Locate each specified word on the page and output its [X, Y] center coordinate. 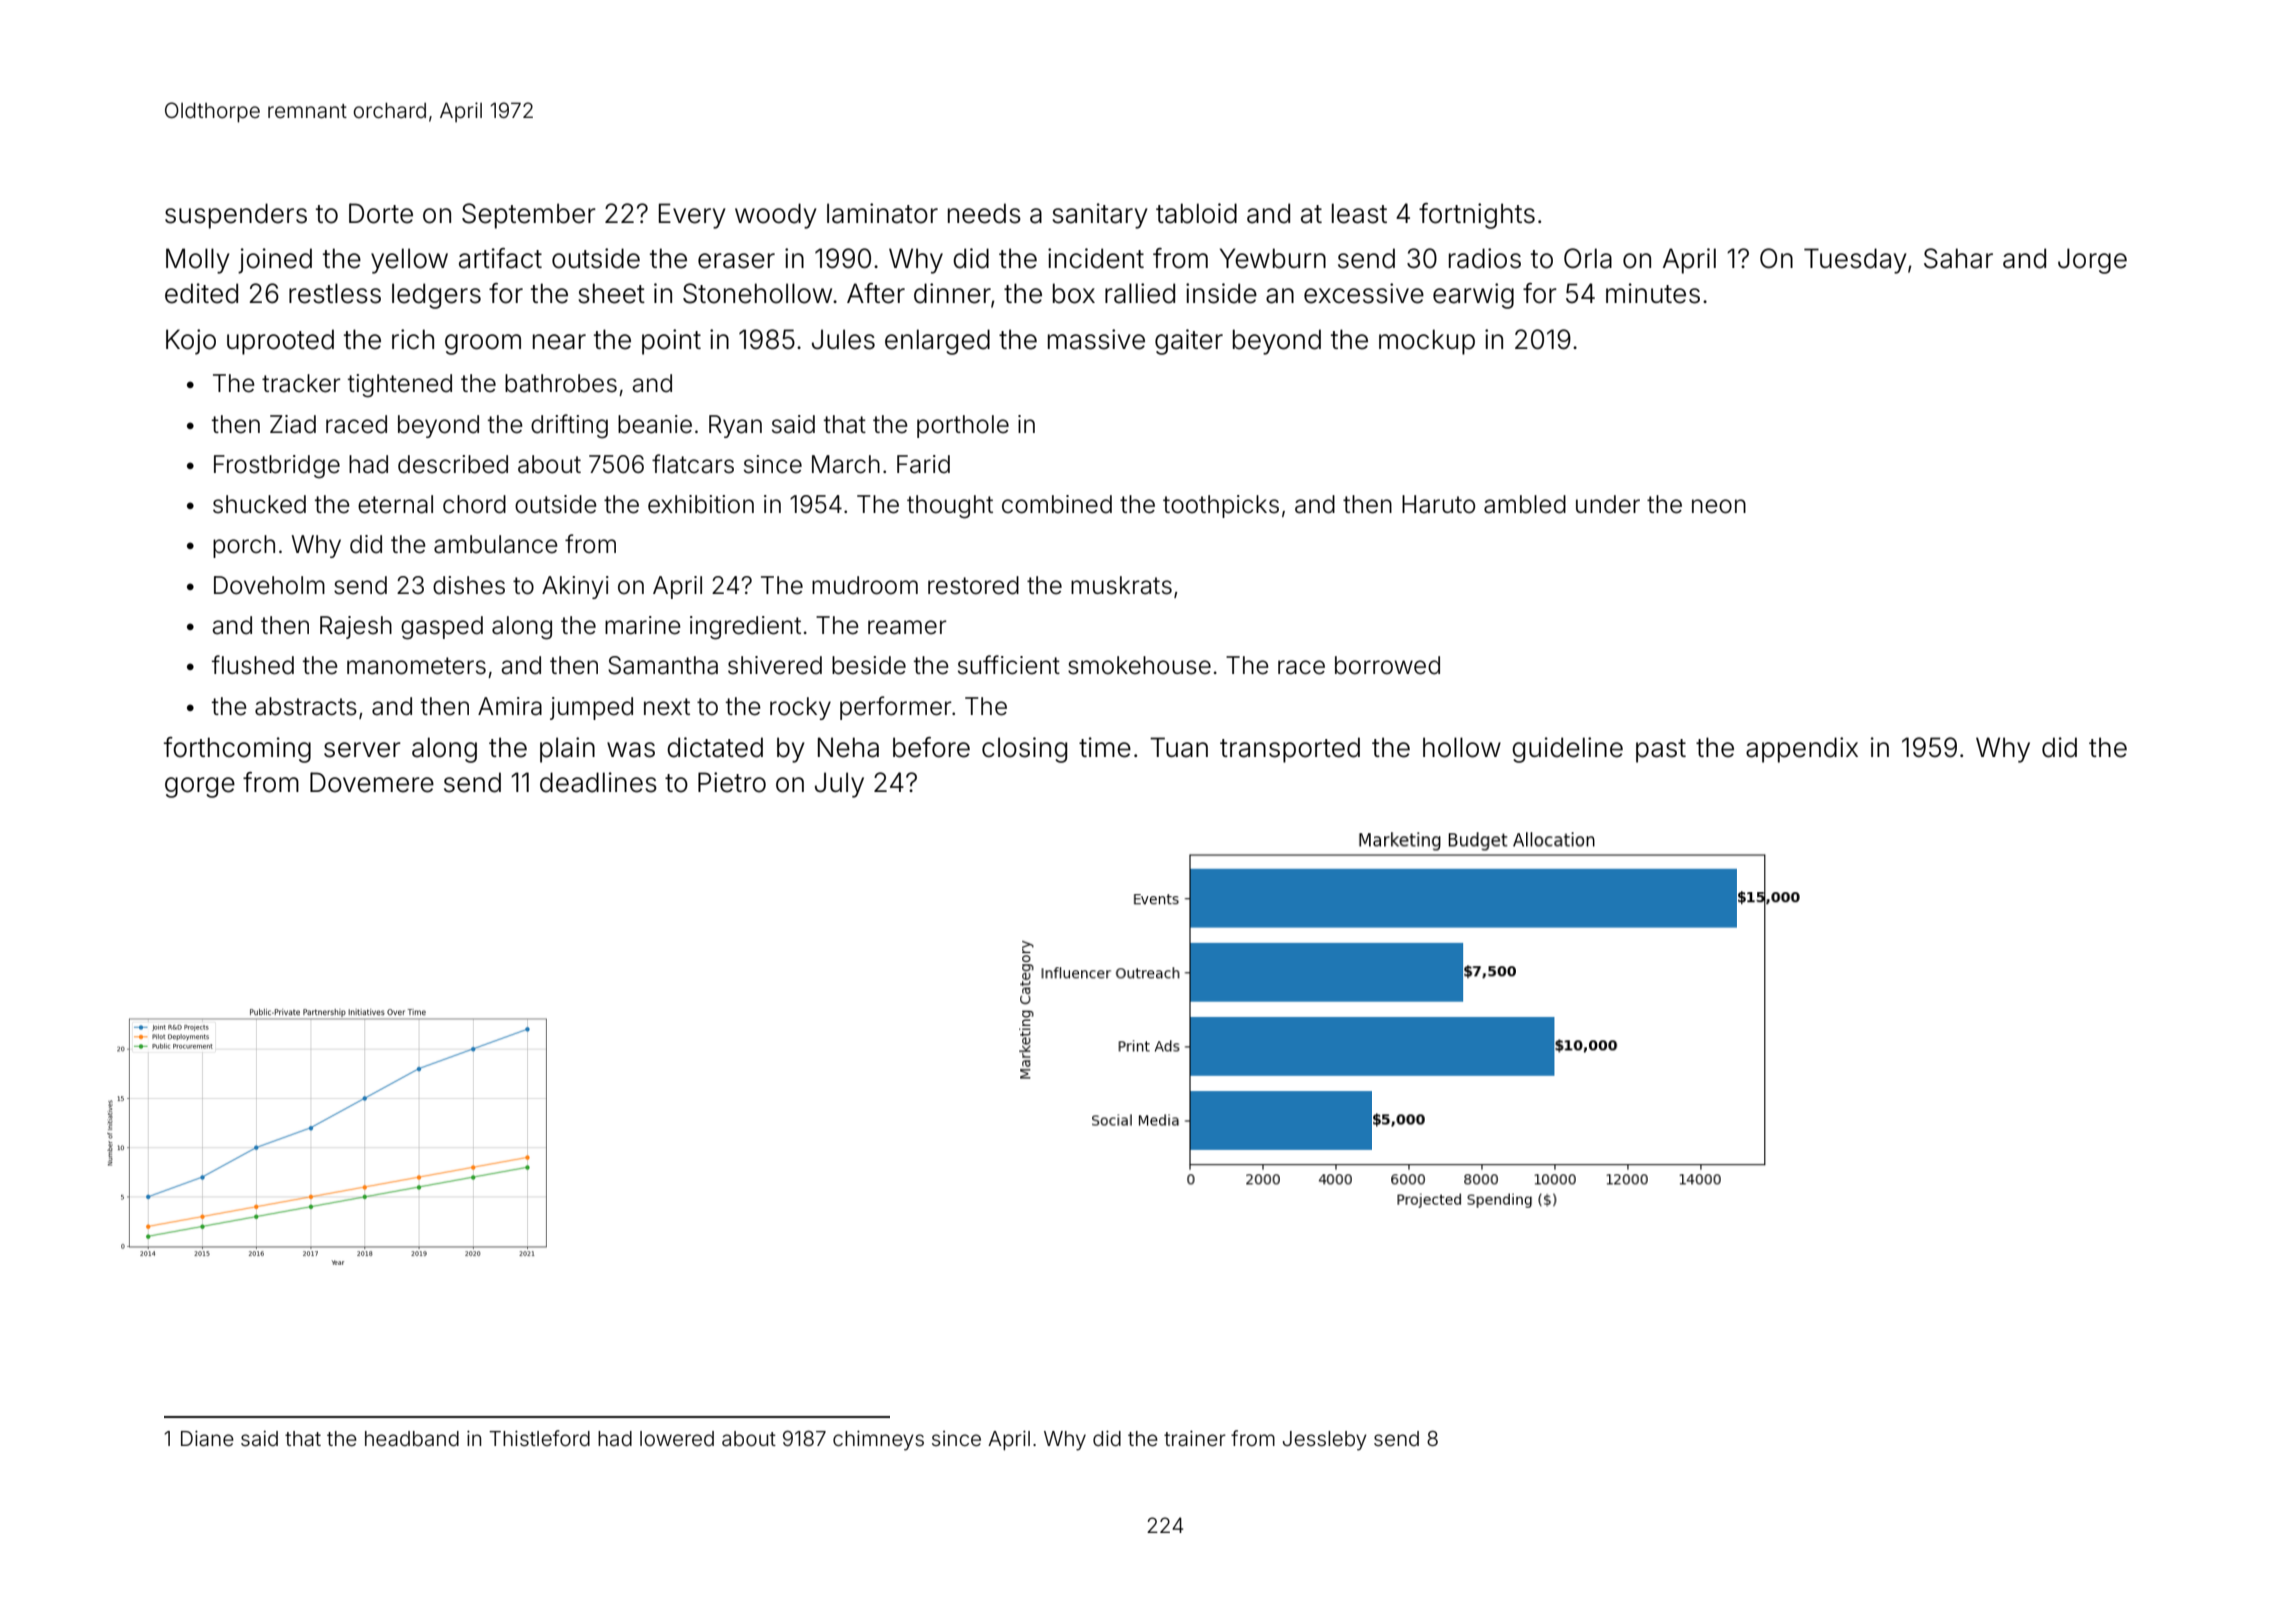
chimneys [878, 1441]
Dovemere [372, 782]
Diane [207, 1439]
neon [1719, 506]
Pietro [732, 782]
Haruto [1438, 504]
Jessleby [1325, 1441]
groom [483, 344]
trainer [1195, 1439]
